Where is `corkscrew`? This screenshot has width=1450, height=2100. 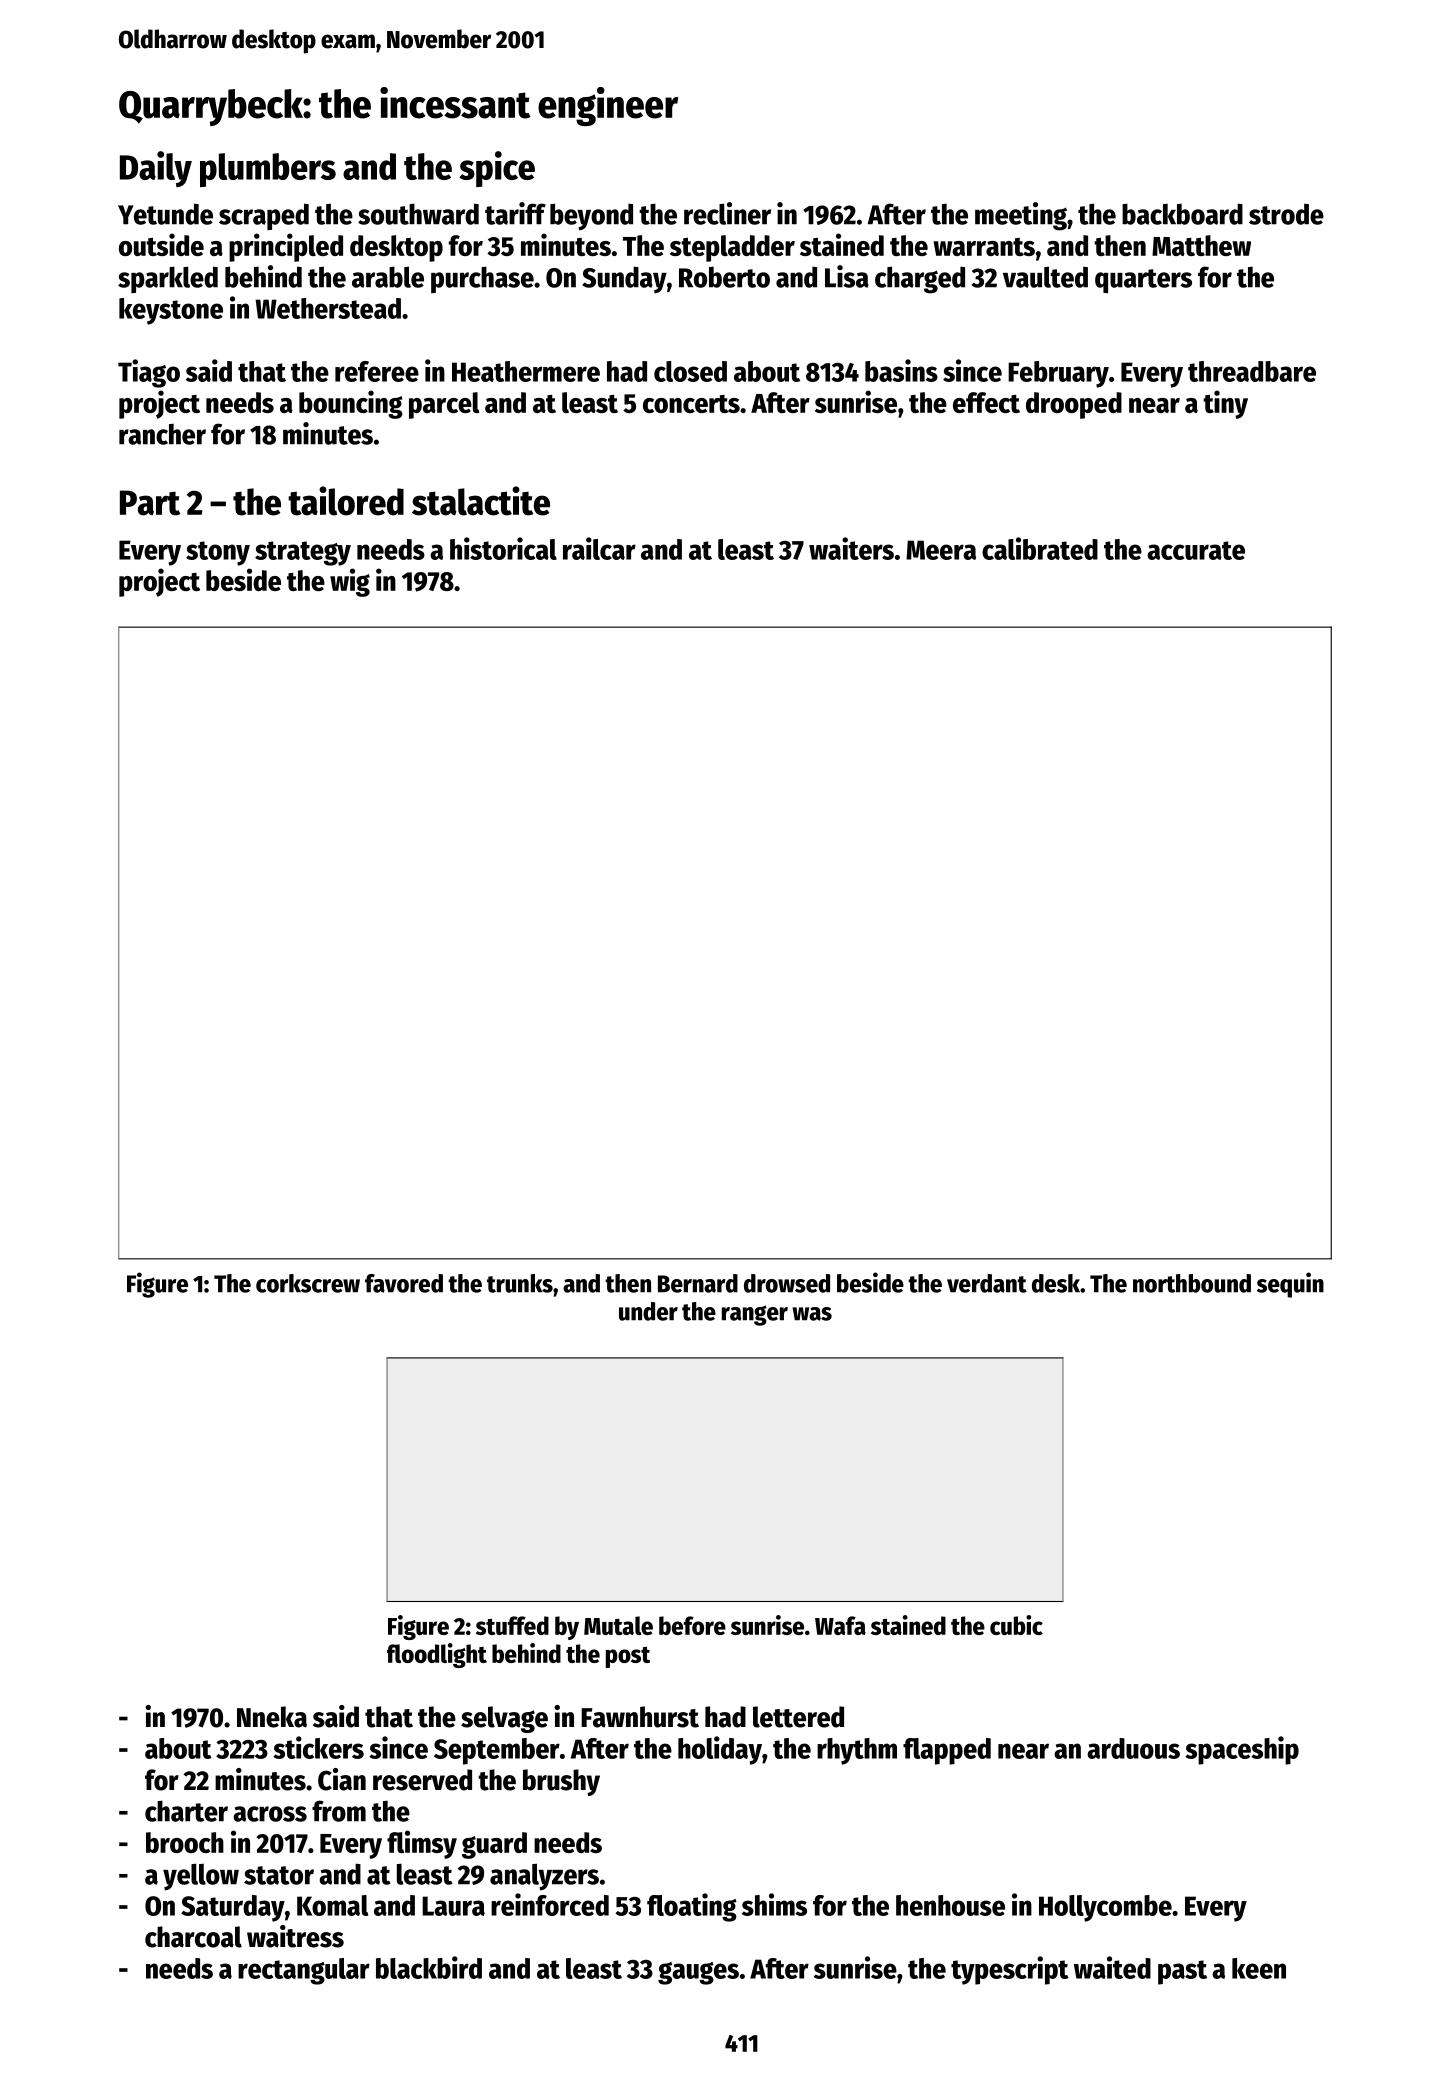
corkscrew is located at coordinates (308, 1283).
